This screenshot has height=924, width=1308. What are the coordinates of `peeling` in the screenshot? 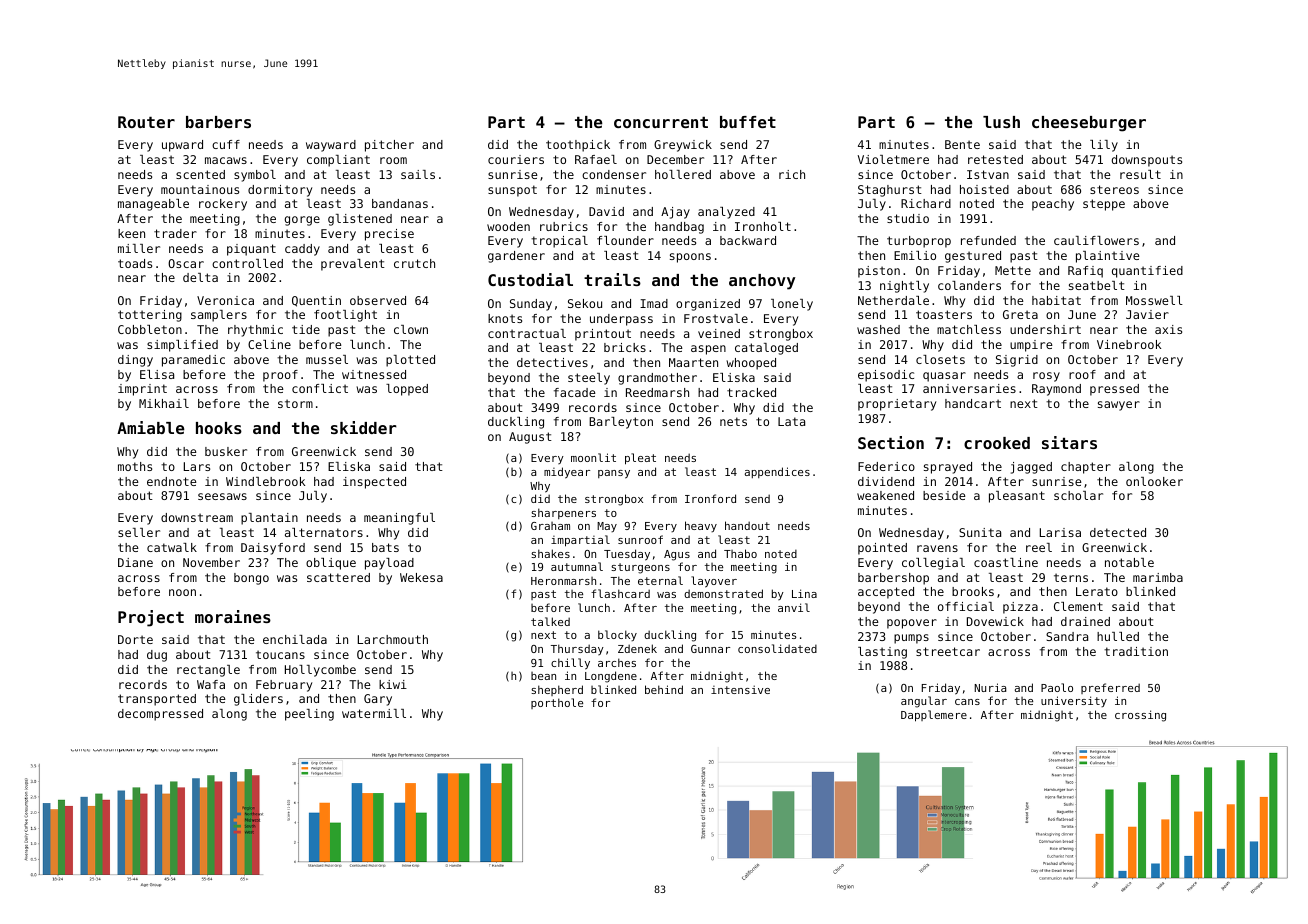 It's located at (309, 715).
